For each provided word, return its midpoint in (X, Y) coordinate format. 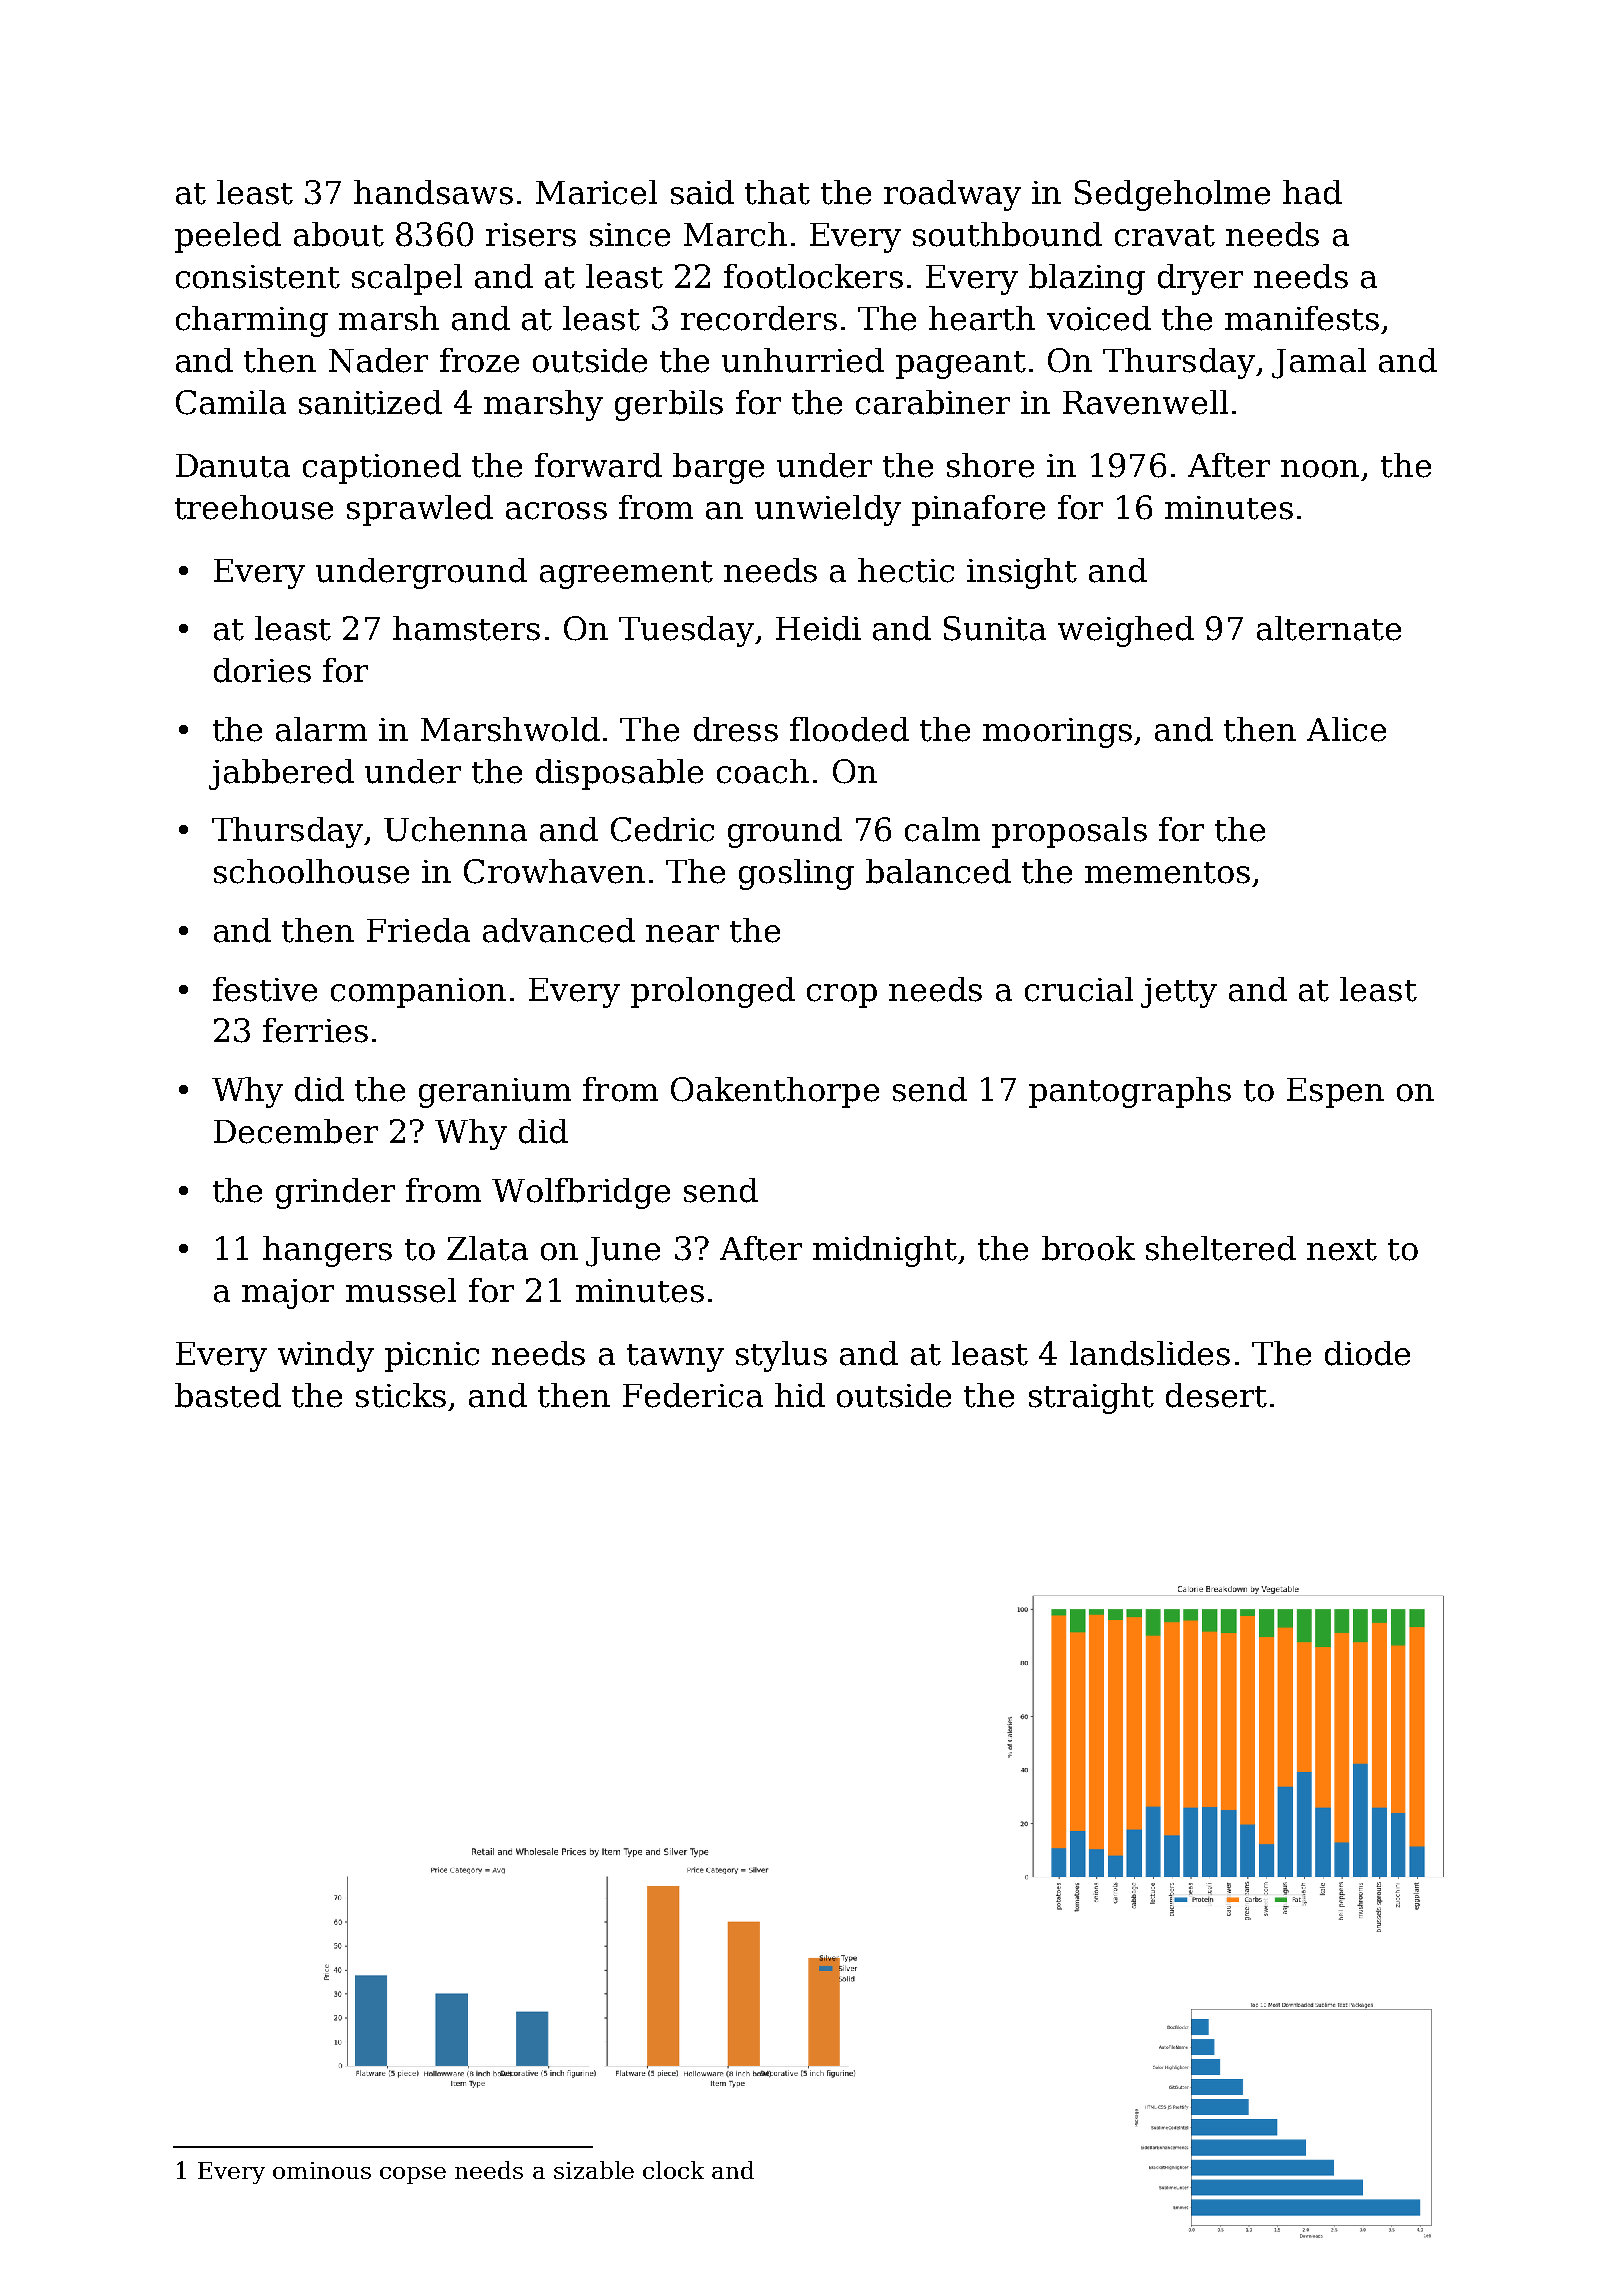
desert (1216, 1395)
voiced (1099, 318)
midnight (885, 1251)
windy (326, 1356)
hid (800, 1395)
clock (673, 2170)
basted (228, 1395)
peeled (228, 237)
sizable (594, 2170)
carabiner (933, 402)
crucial (1079, 989)
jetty (1179, 993)
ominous (322, 2170)
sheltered (1221, 1248)
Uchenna (455, 829)
